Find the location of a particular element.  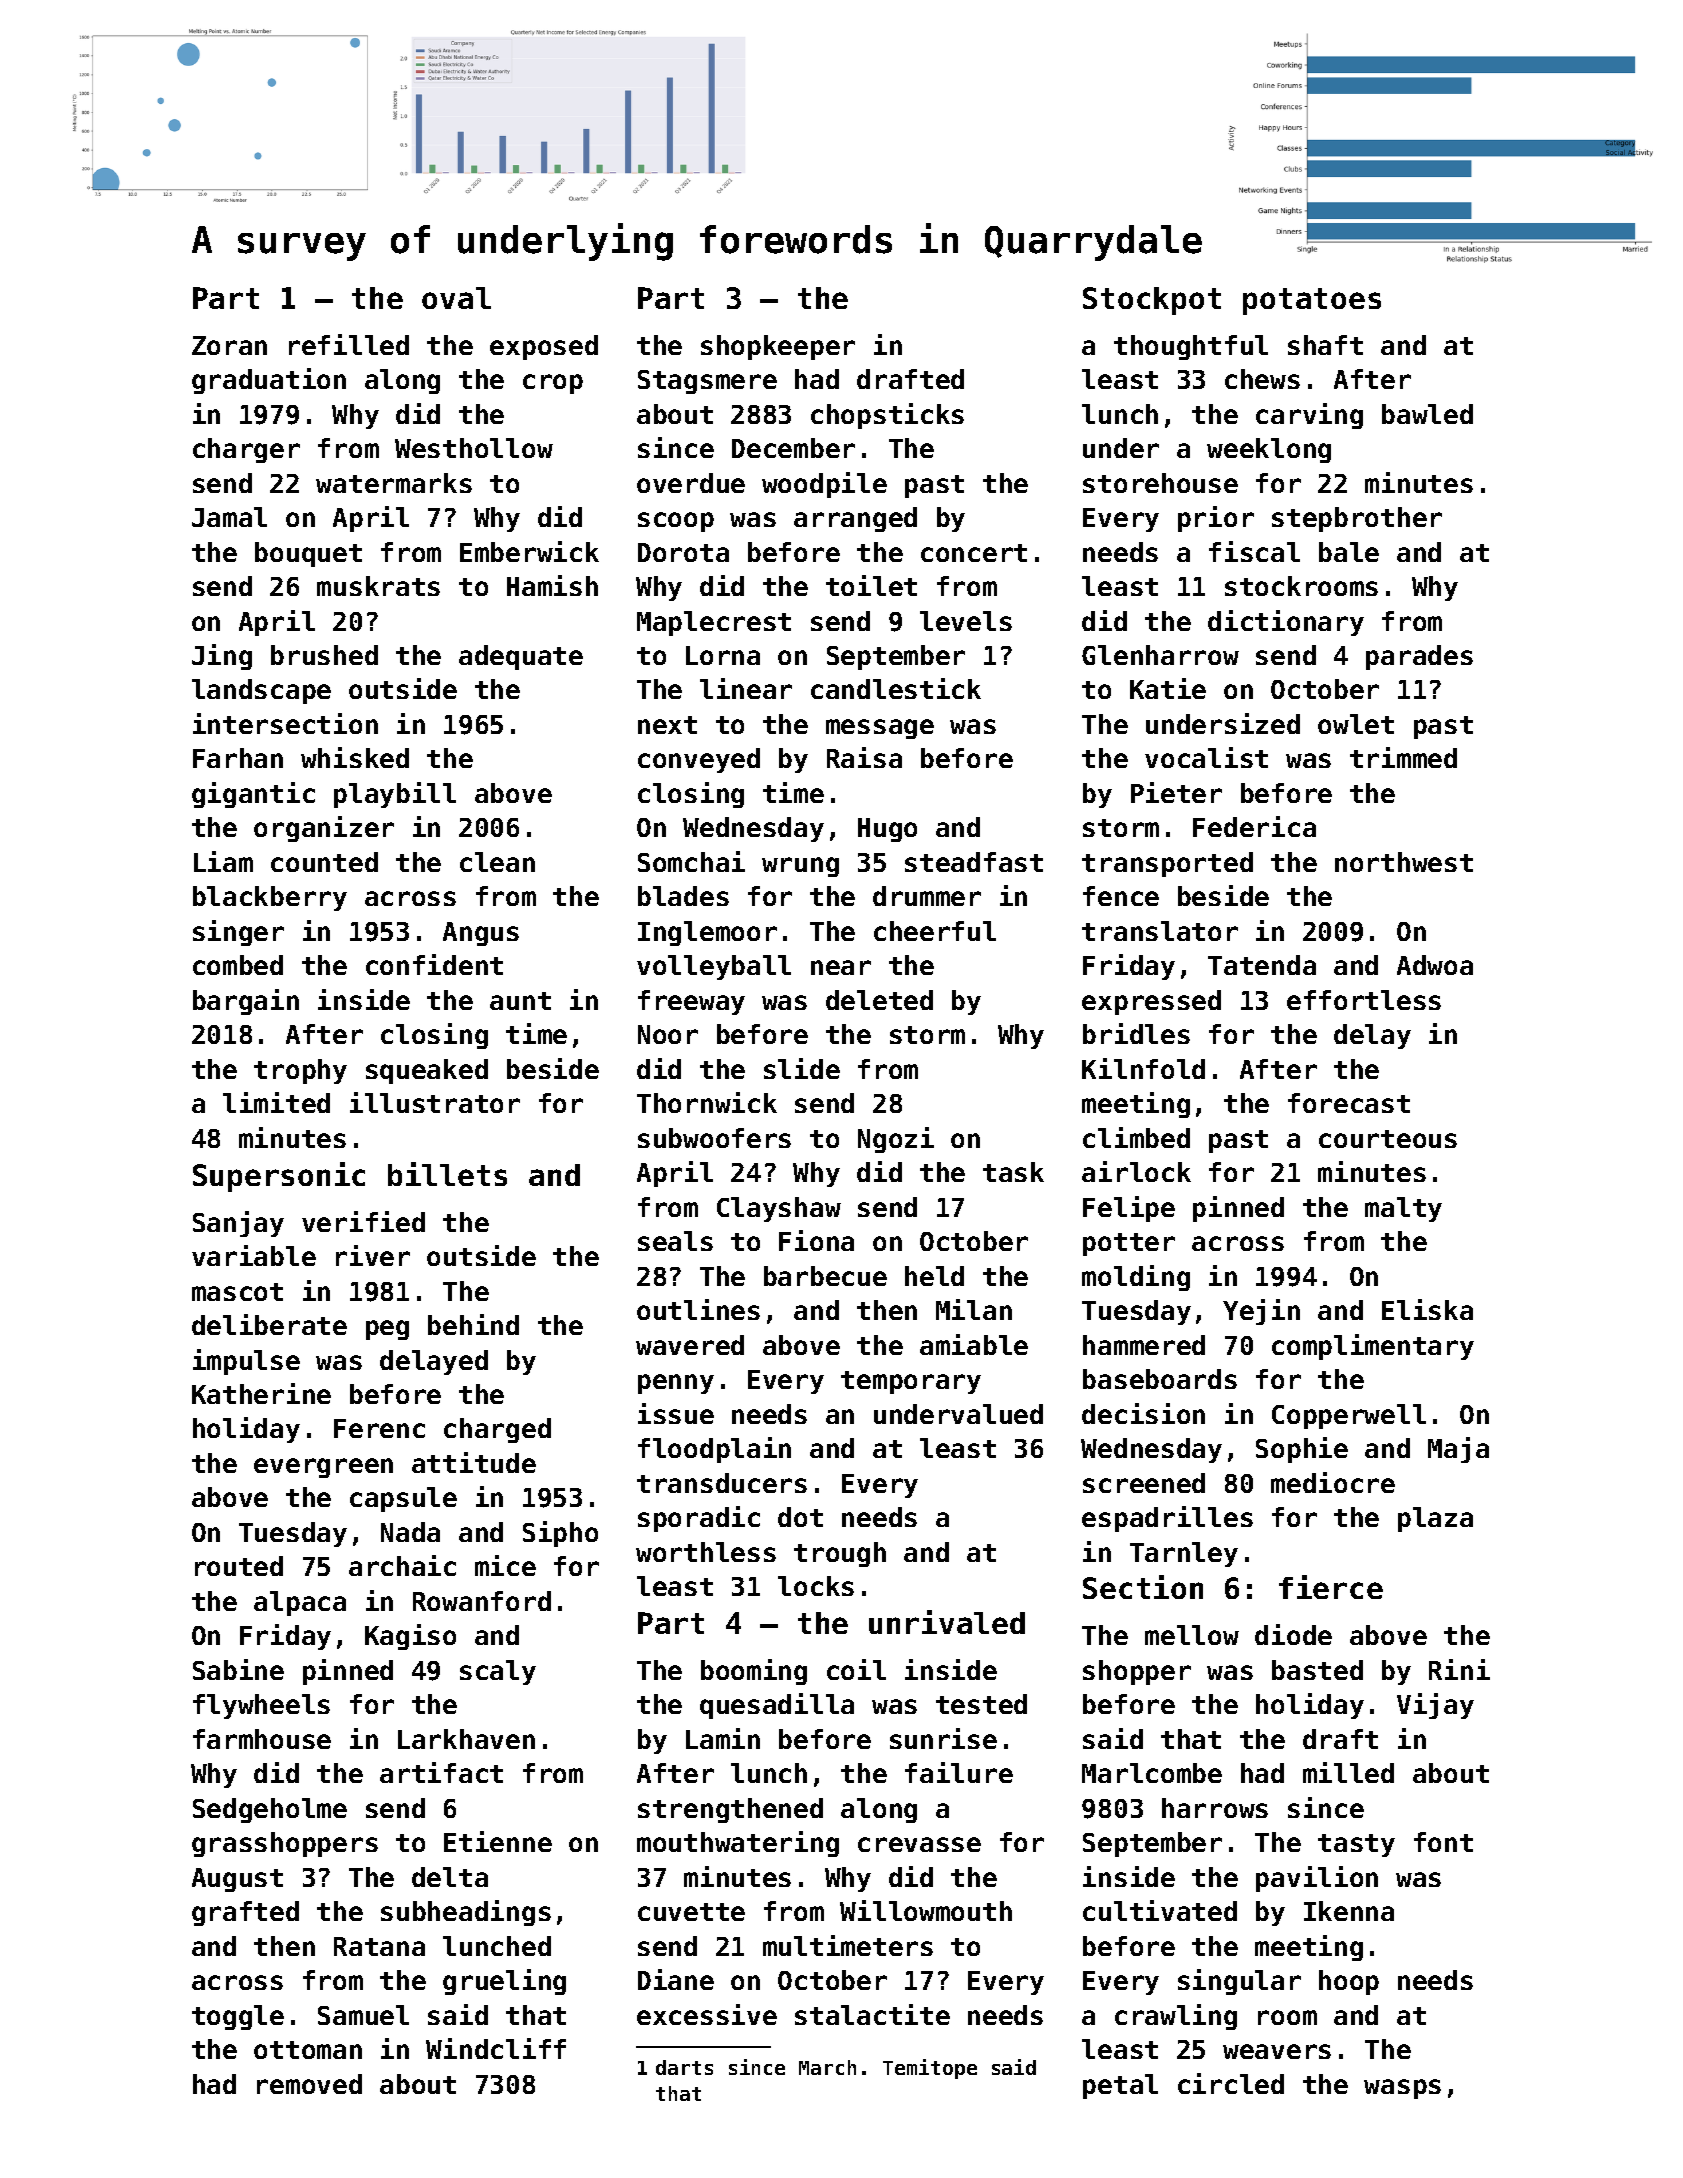

potatoes is located at coordinates (1312, 301).
